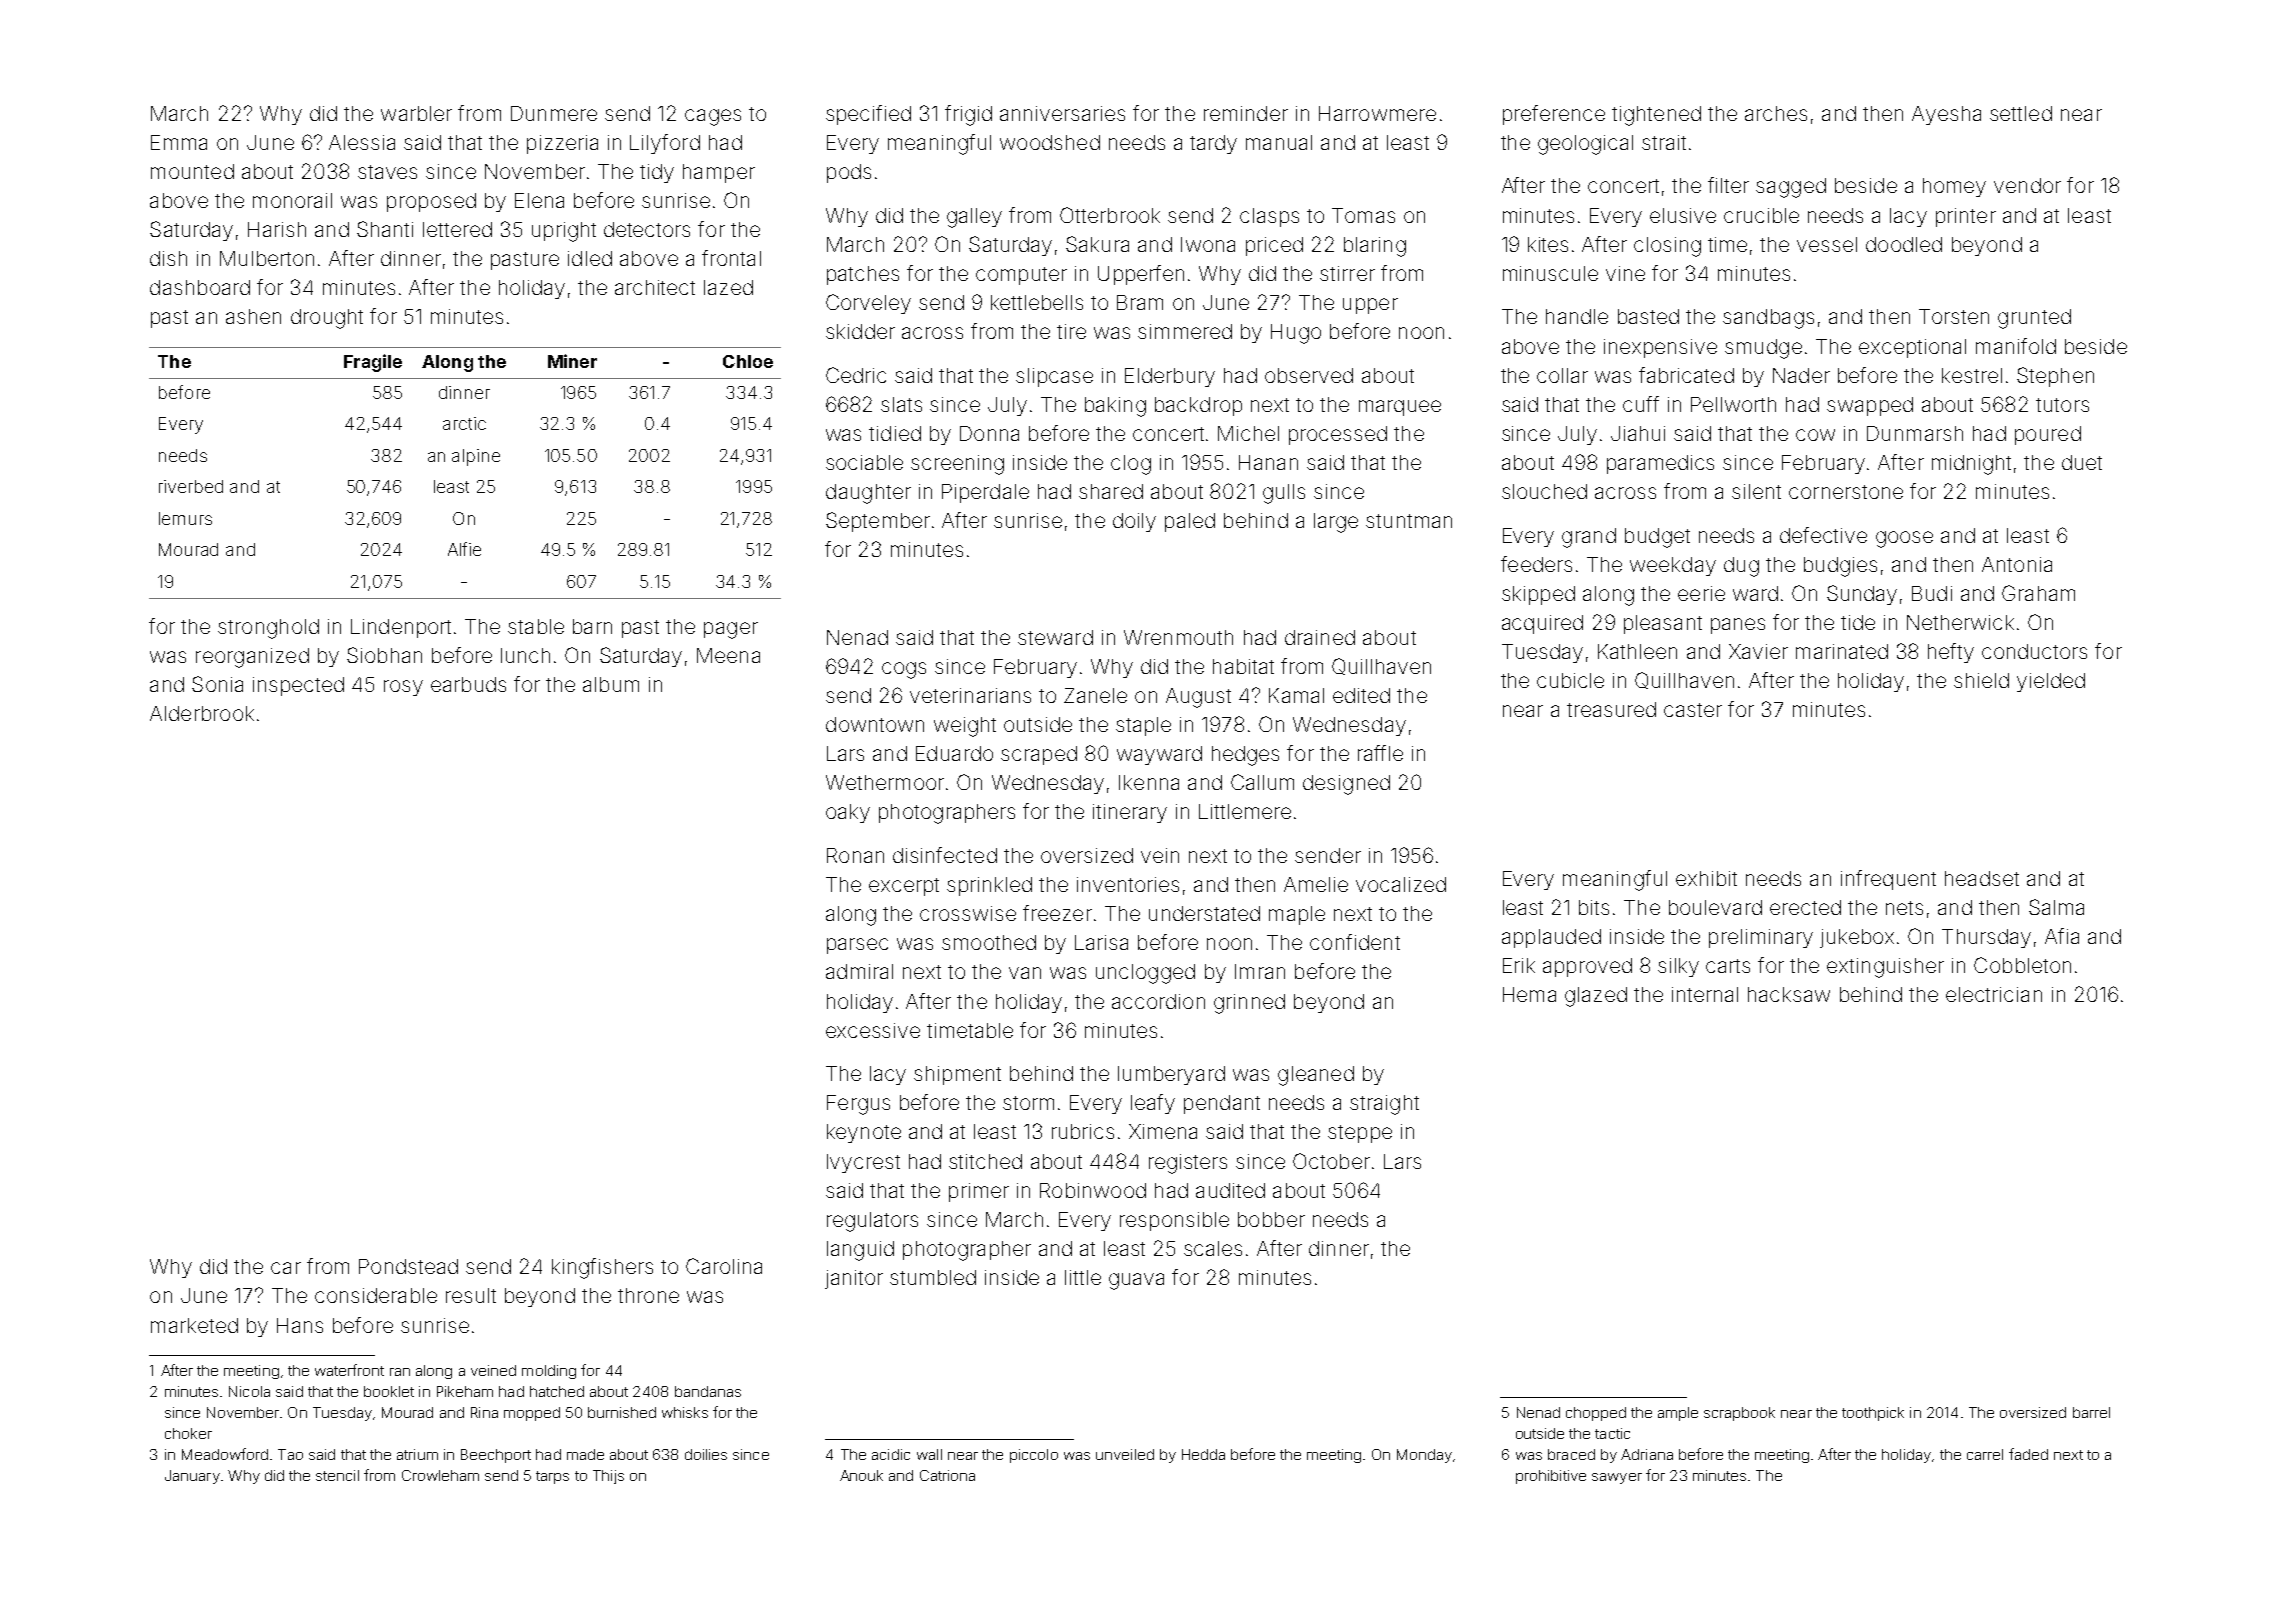 This screenshot has width=2282, height=1614. What do you see at coordinates (622, 1412) in the screenshot?
I see `burnished` at bounding box center [622, 1412].
